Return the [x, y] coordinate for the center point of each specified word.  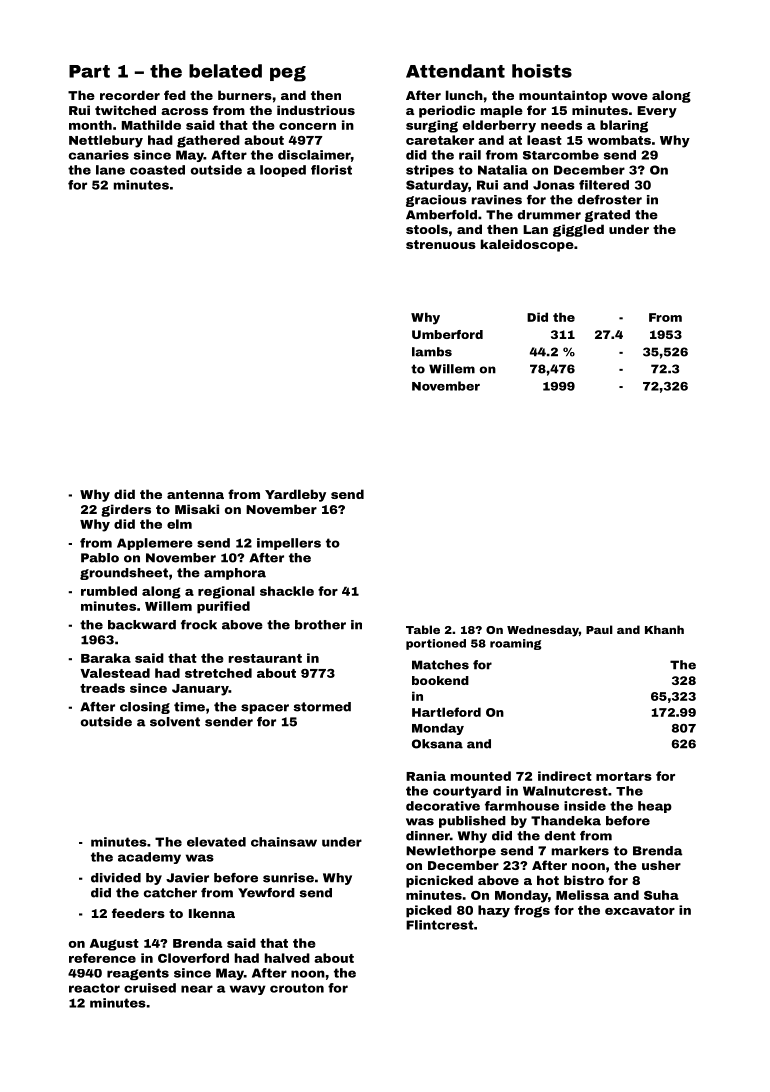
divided [116, 878]
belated [225, 71]
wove [629, 96]
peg [288, 74]
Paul [599, 629]
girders [126, 510]
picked [429, 911]
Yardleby [295, 495]
